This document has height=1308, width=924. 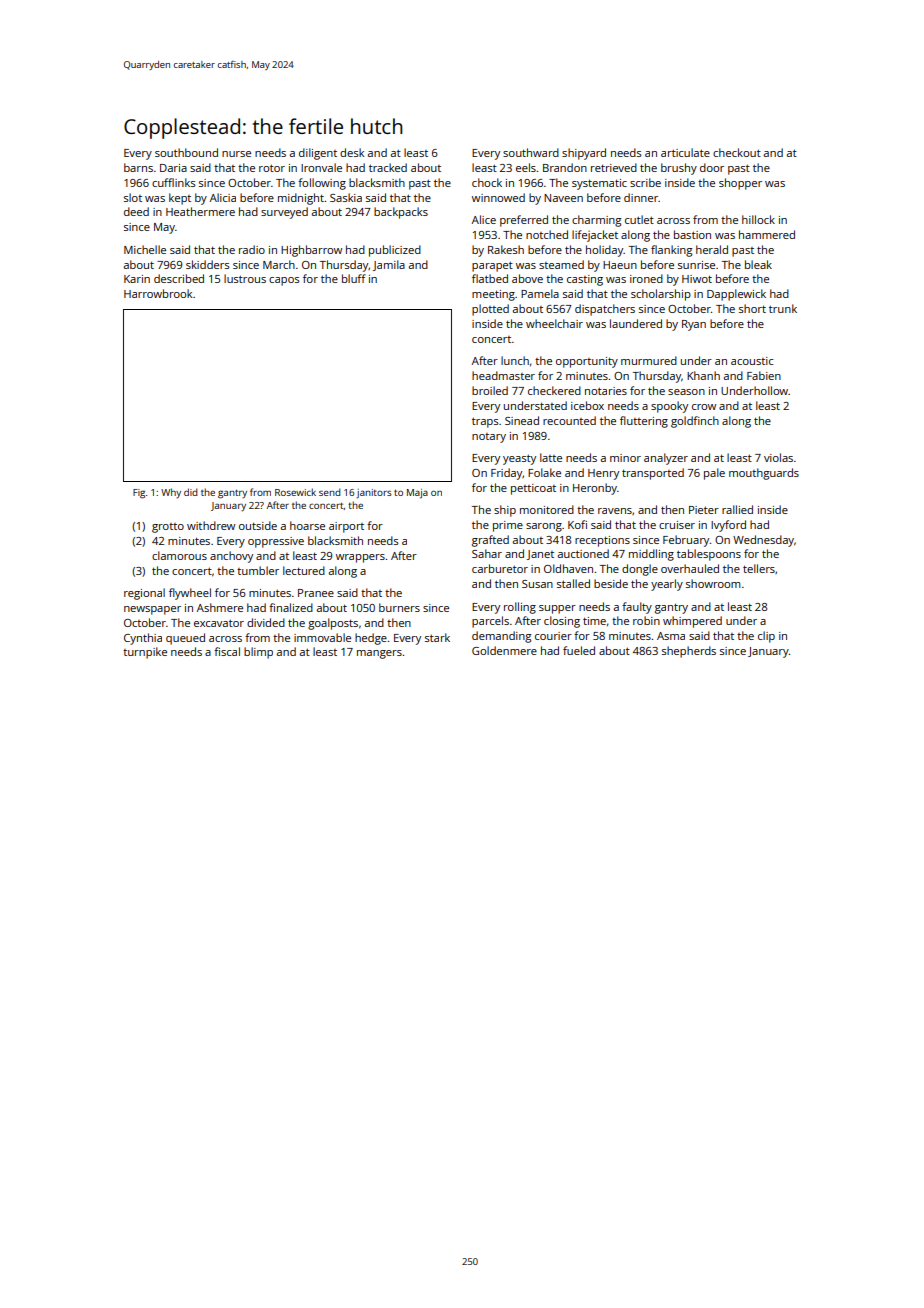 What do you see at coordinates (295, 492) in the document?
I see `Rosewick` at bounding box center [295, 492].
